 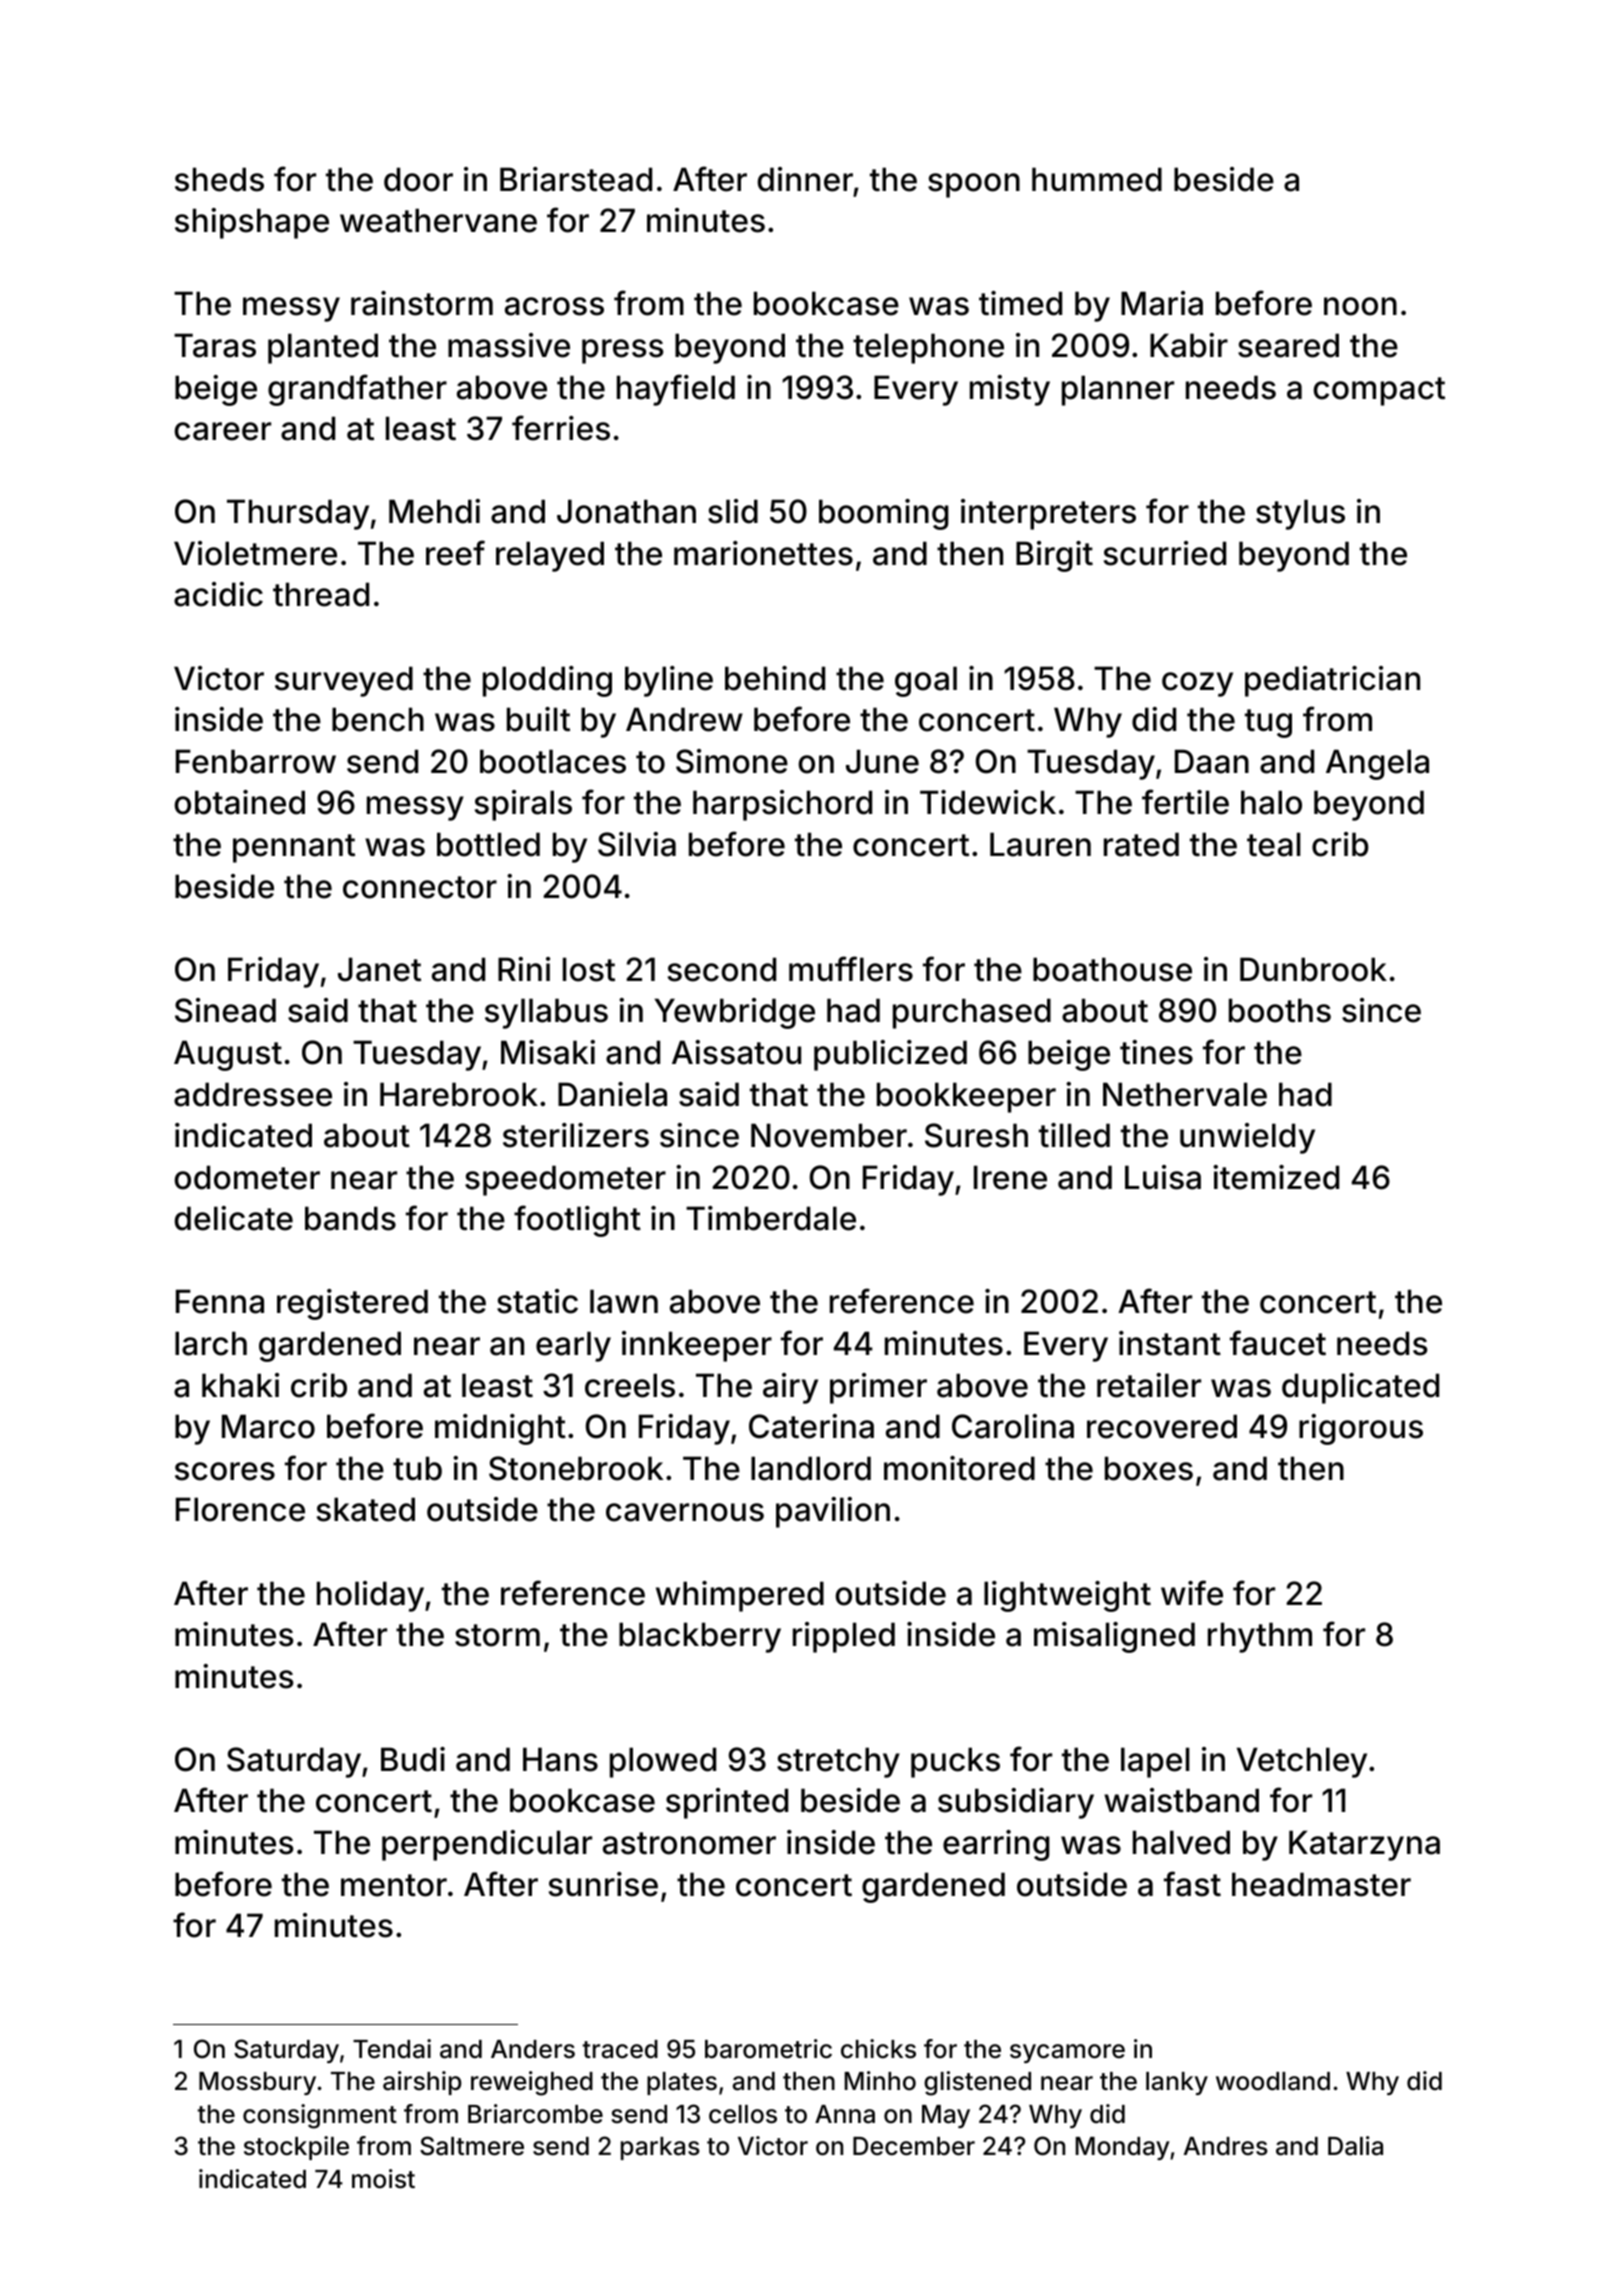 What do you see at coordinates (1355, 2146) in the page?
I see `Dalia` at bounding box center [1355, 2146].
